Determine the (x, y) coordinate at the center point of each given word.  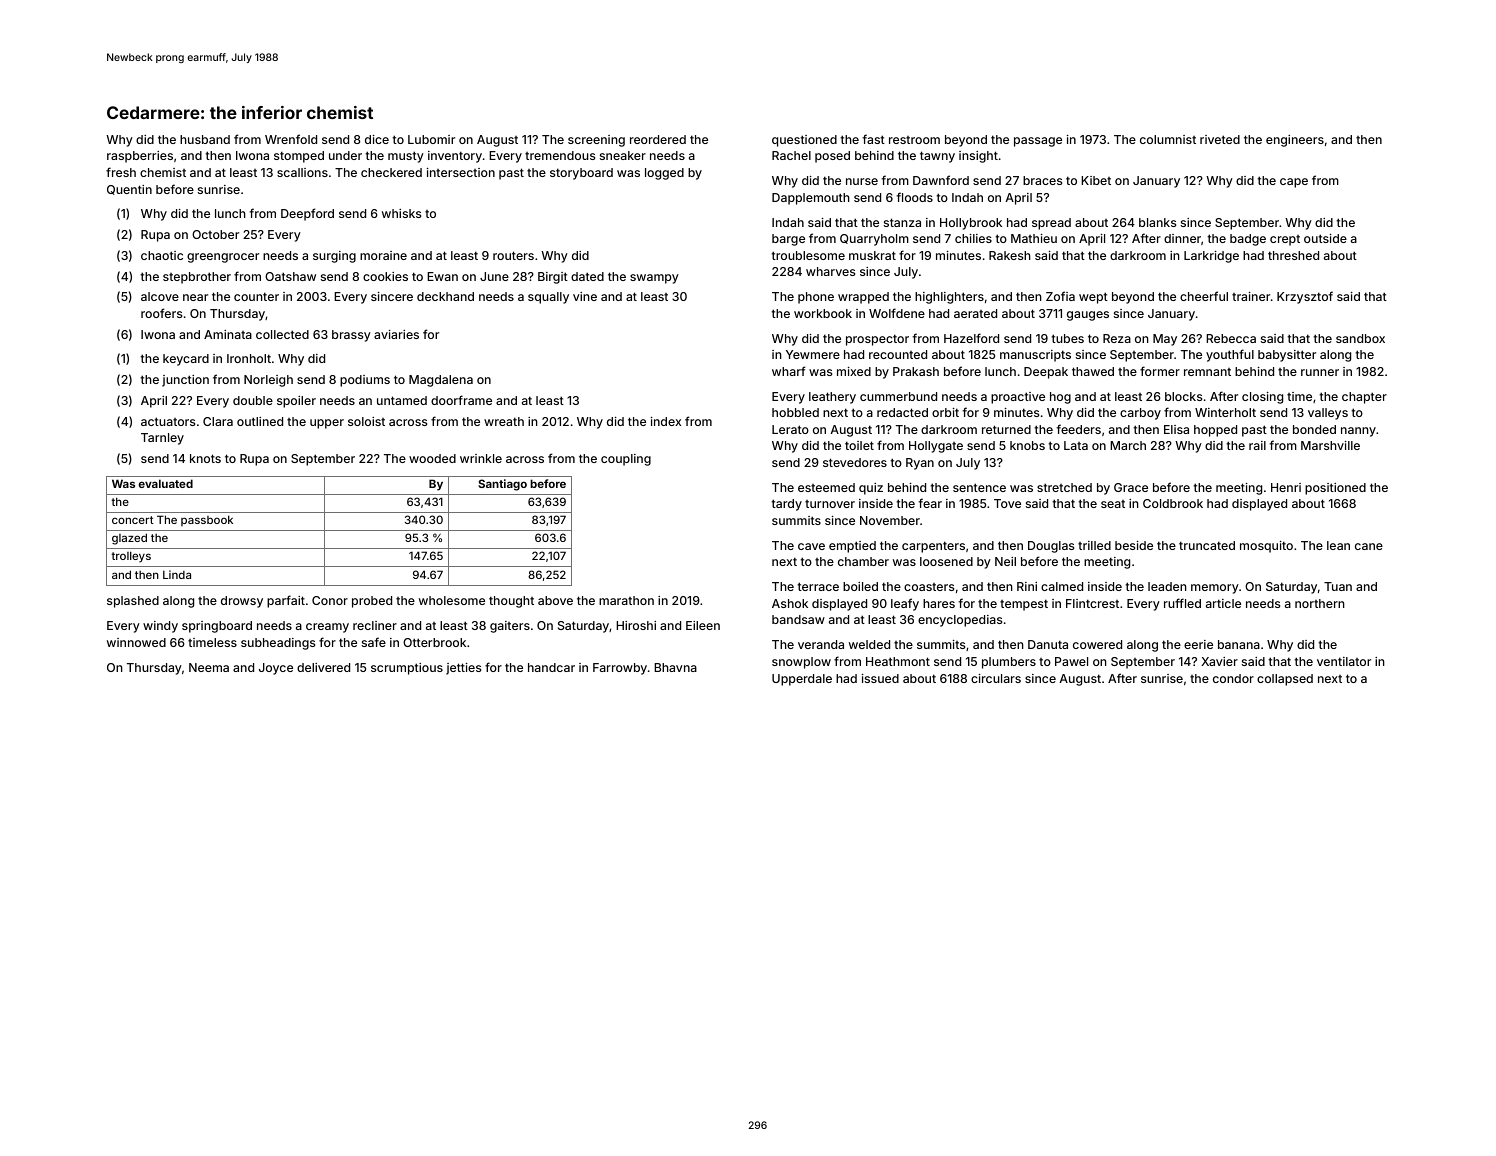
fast (873, 139)
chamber (863, 561)
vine (585, 296)
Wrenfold (291, 139)
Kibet (1096, 180)
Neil (1005, 561)
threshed (1293, 255)
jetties (463, 669)
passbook (207, 520)
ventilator (1344, 661)
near (195, 297)
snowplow (801, 663)
